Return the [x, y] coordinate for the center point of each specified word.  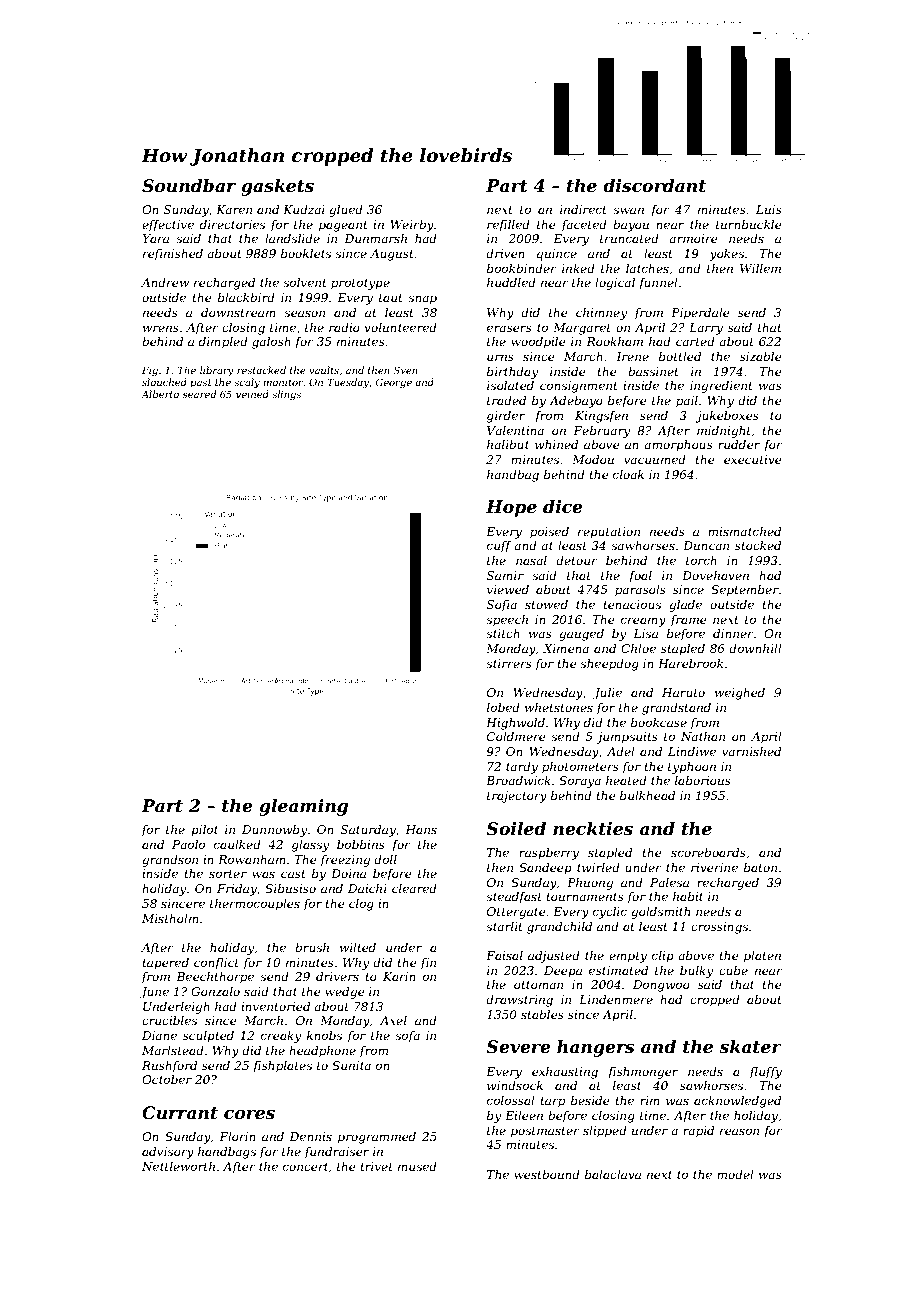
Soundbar [189, 186]
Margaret [582, 329]
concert [305, 1167]
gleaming [303, 807]
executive [753, 459]
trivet [376, 1166]
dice [563, 507]
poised [549, 533]
